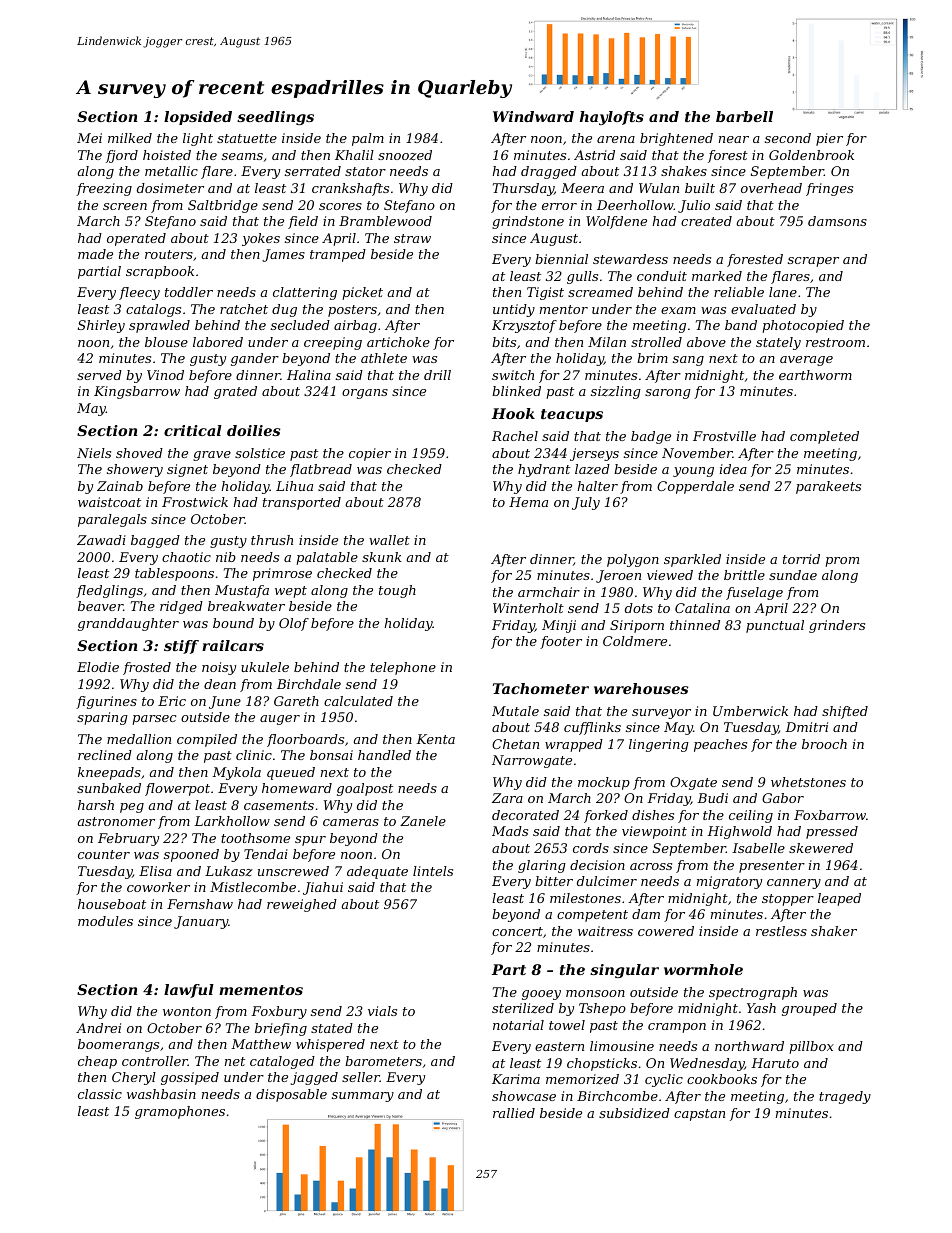  Describe the element at coordinates (811, 1047) in the document. I see `pillbox` at that location.
